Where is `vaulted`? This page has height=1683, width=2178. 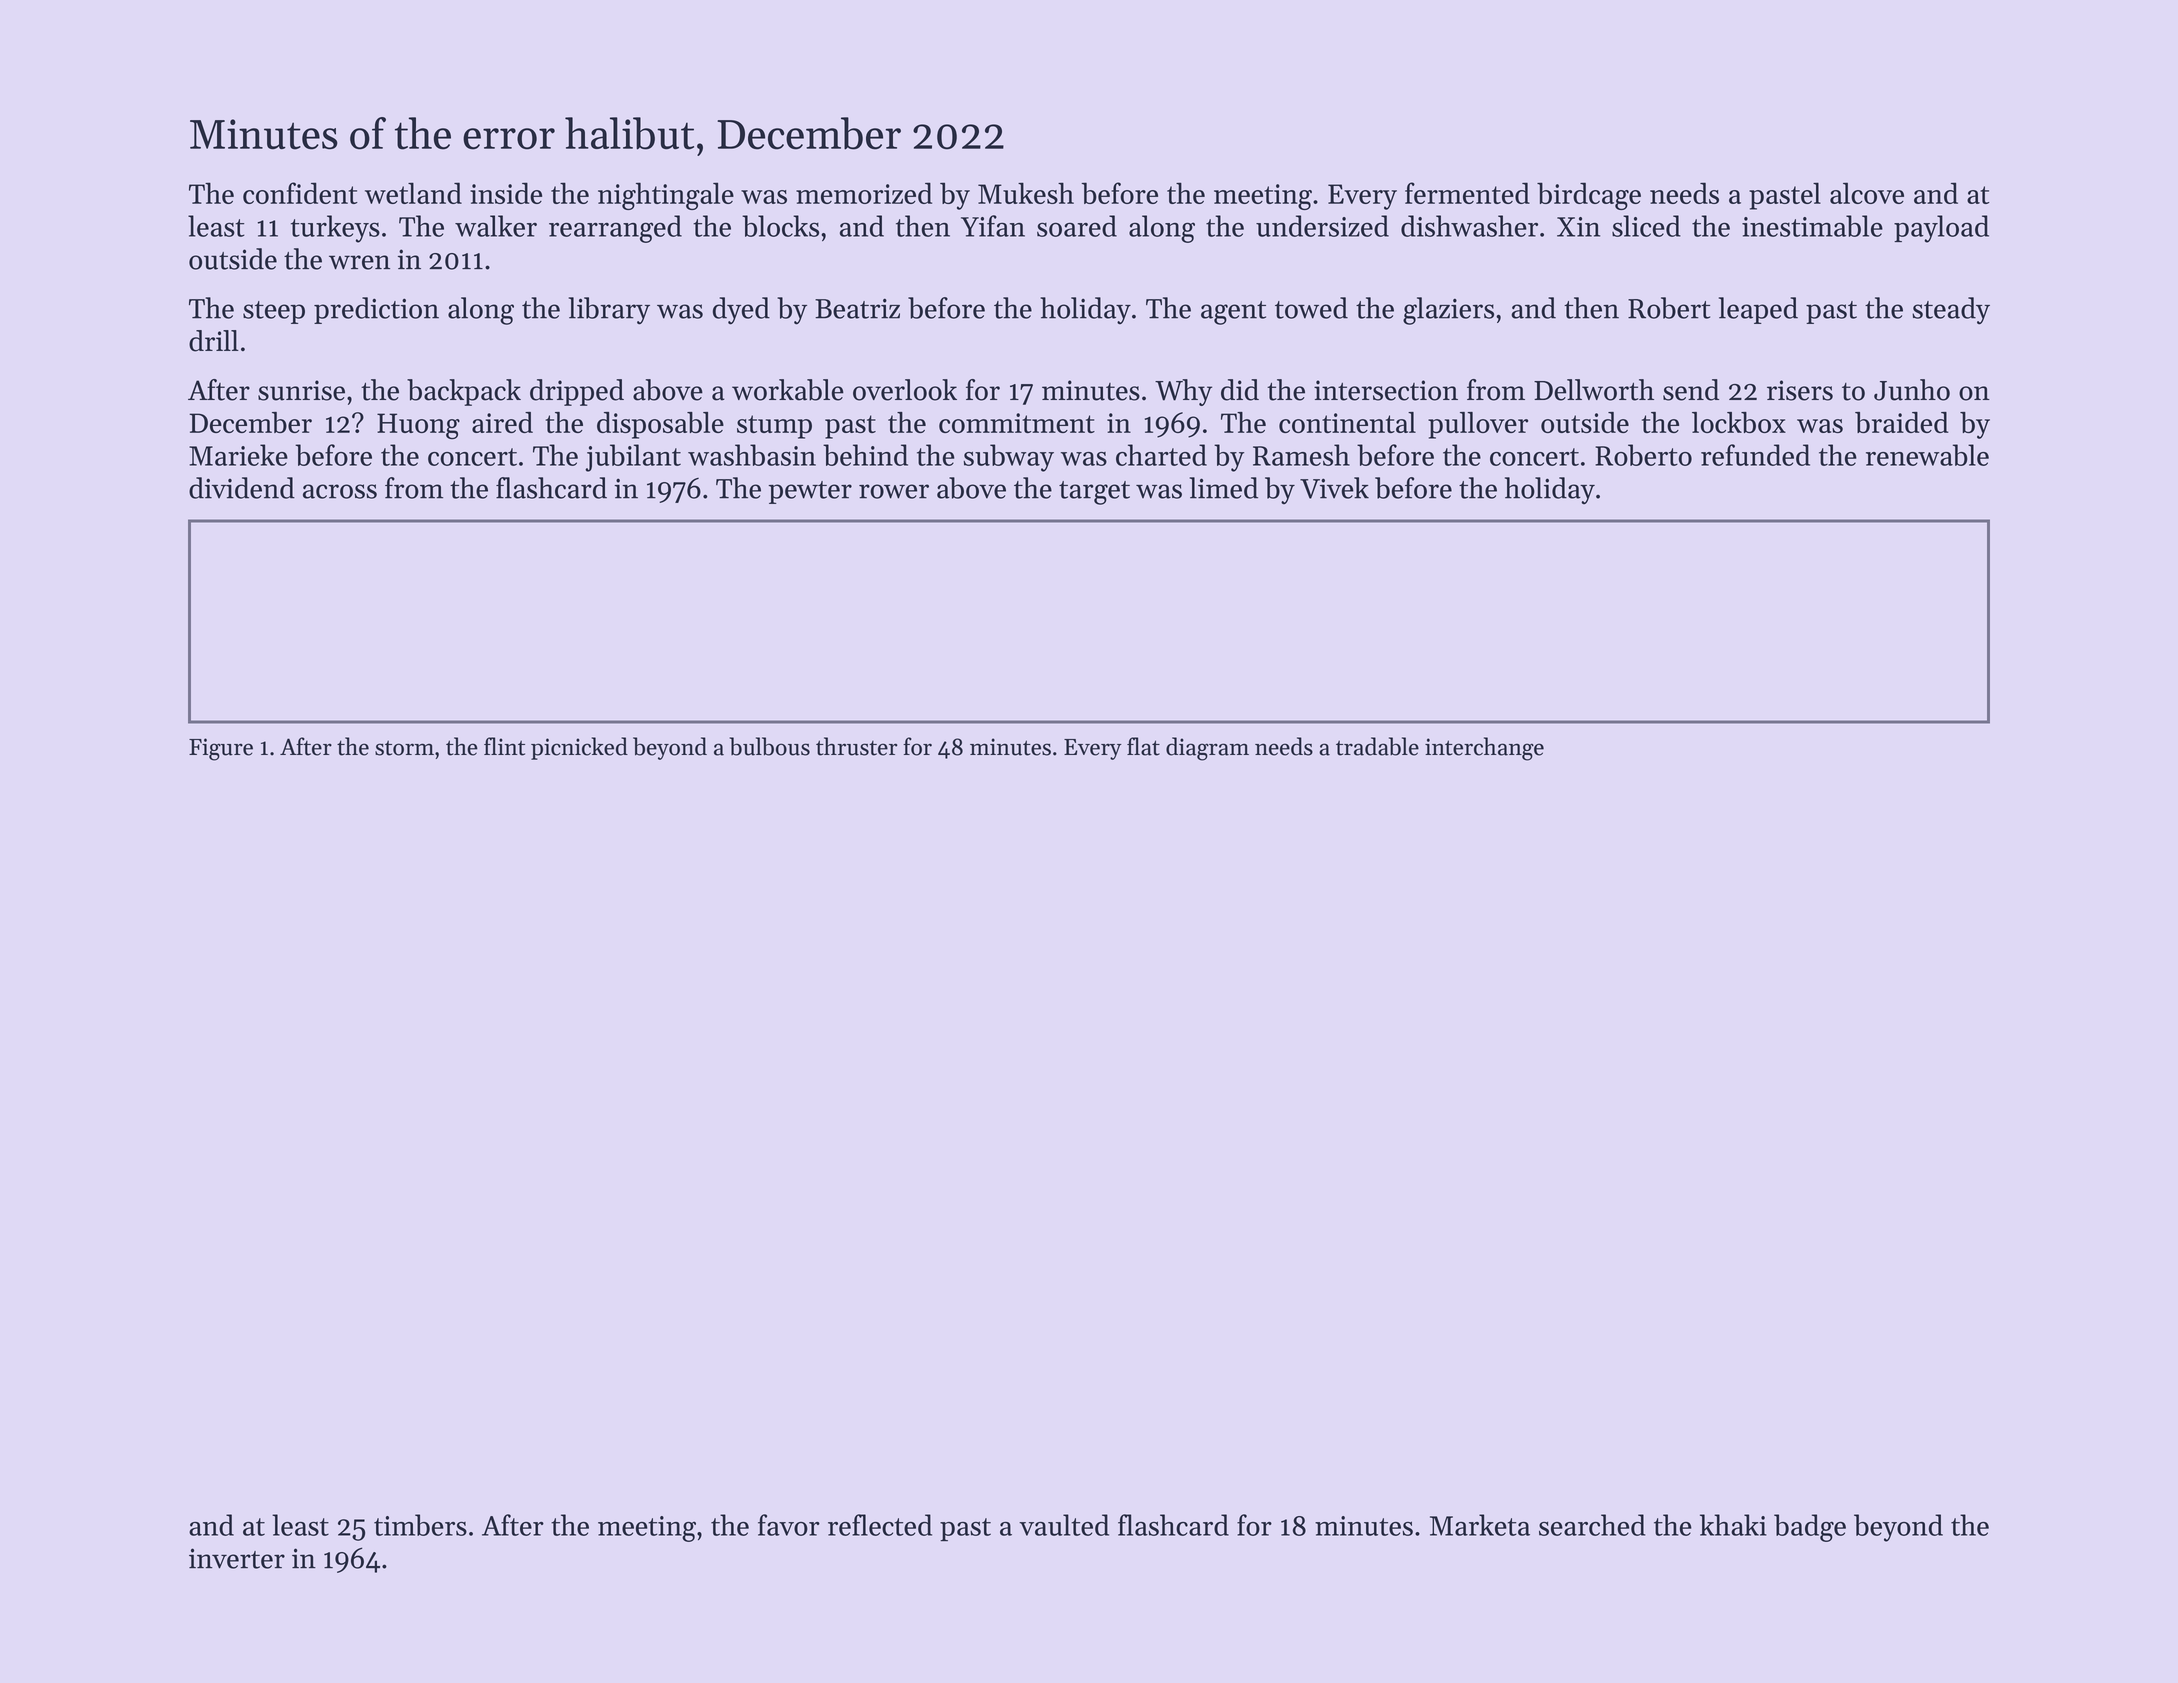
vaulted is located at coordinates (1064, 1525).
